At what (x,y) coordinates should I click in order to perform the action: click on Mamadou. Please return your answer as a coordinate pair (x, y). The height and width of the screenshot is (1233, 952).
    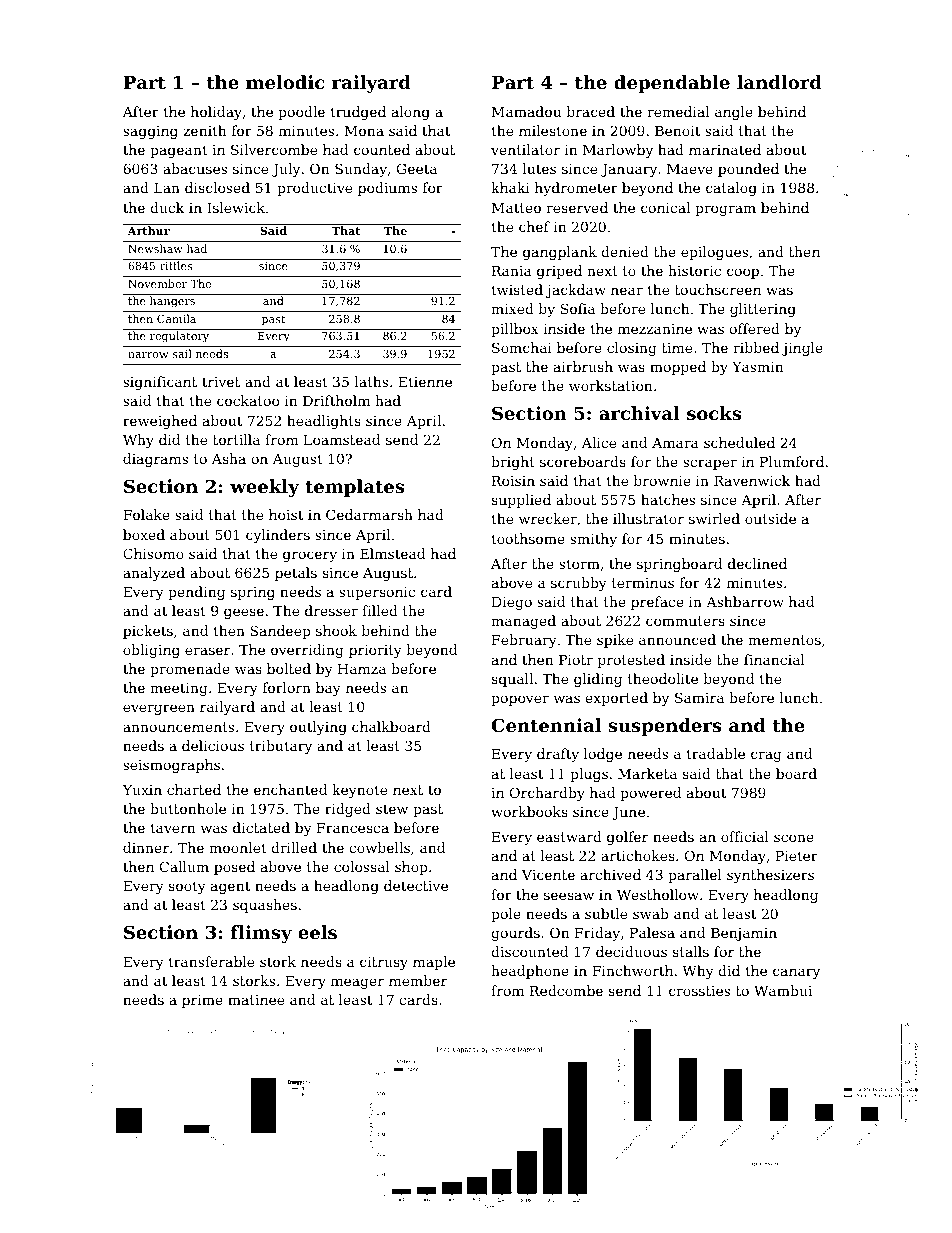
    Looking at the image, I should click on (526, 111).
